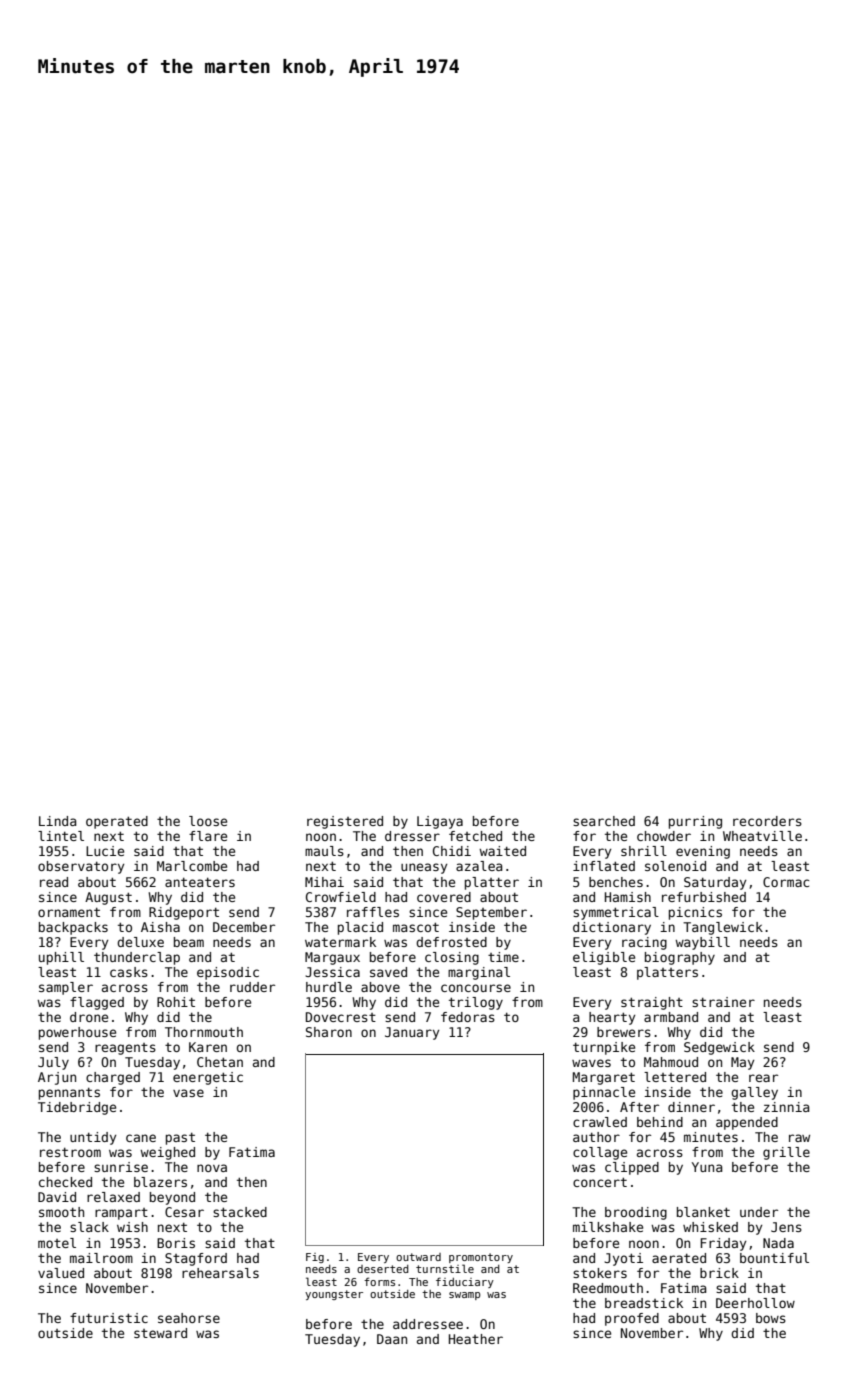 The image size is (849, 1400). Describe the element at coordinates (89, 1227) in the page. I see `slack` at that location.
